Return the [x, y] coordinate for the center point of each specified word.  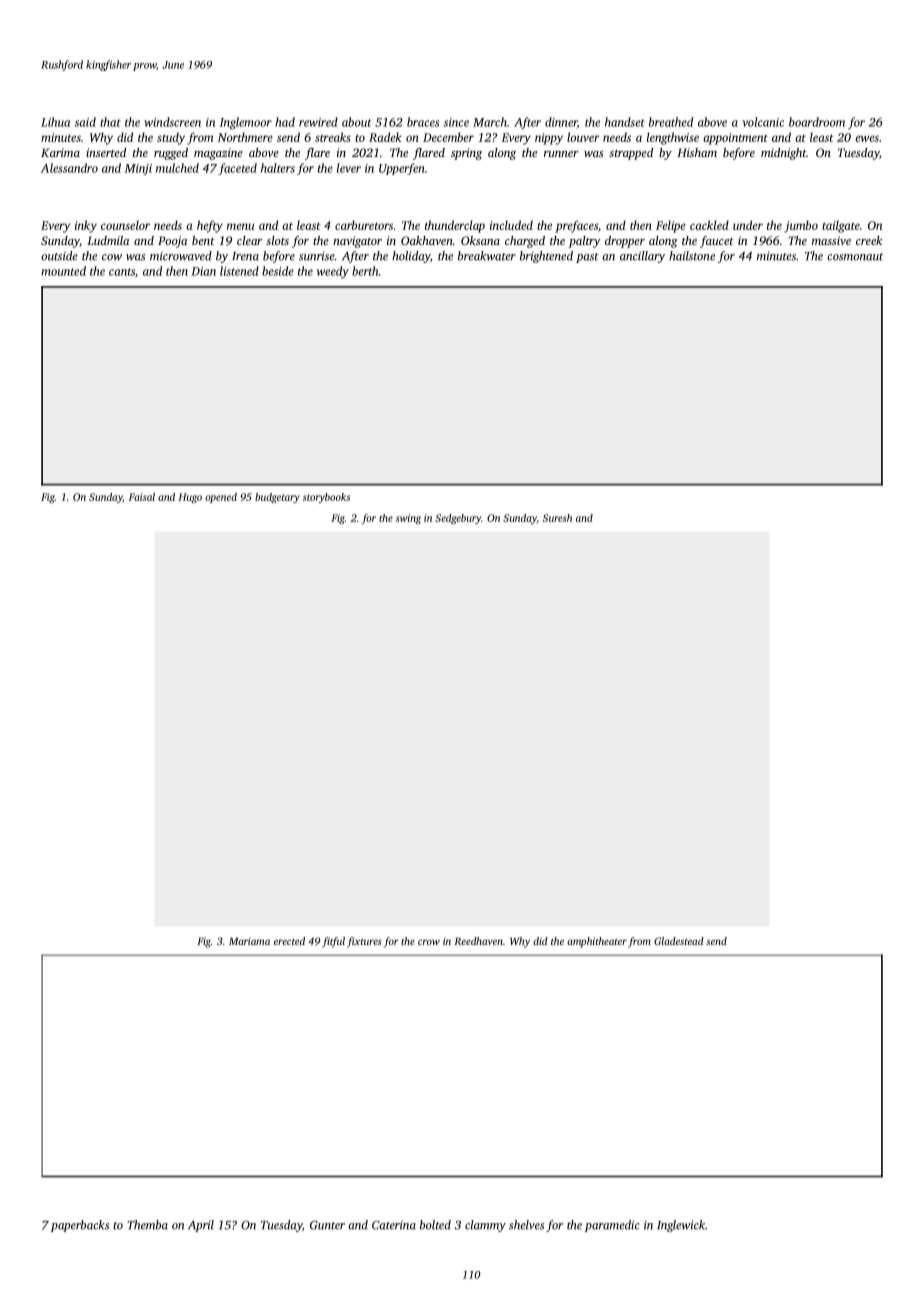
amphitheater [597, 942]
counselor [125, 225]
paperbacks [80, 1226]
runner [561, 154]
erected [289, 941]
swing [408, 519]
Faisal [142, 497]
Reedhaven [478, 941]
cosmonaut [855, 257]
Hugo [190, 498]
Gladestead [679, 941]
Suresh [557, 518]
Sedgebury [458, 519]
